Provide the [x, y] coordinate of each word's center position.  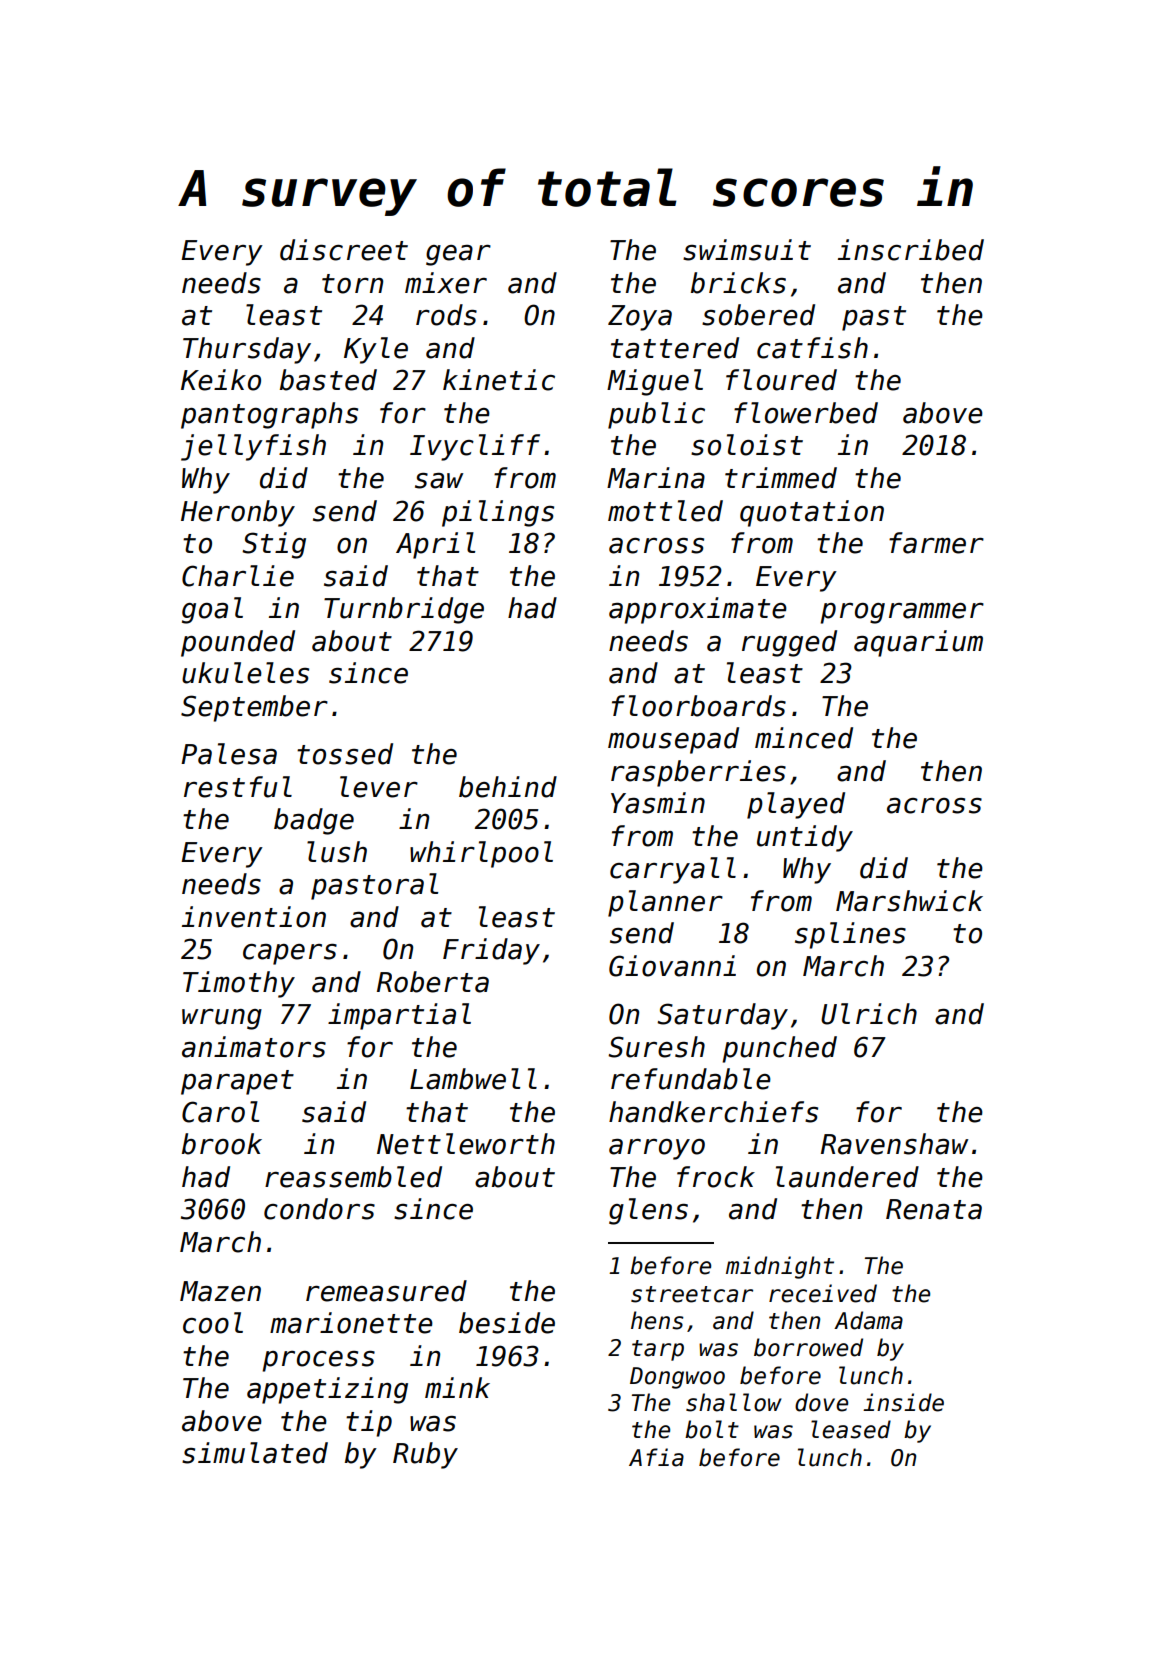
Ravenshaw [894, 1144]
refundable [691, 1079]
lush [337, 852]
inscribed [911, 250]
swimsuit [747, 250]
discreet [344, 250]
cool [213, 1323]
